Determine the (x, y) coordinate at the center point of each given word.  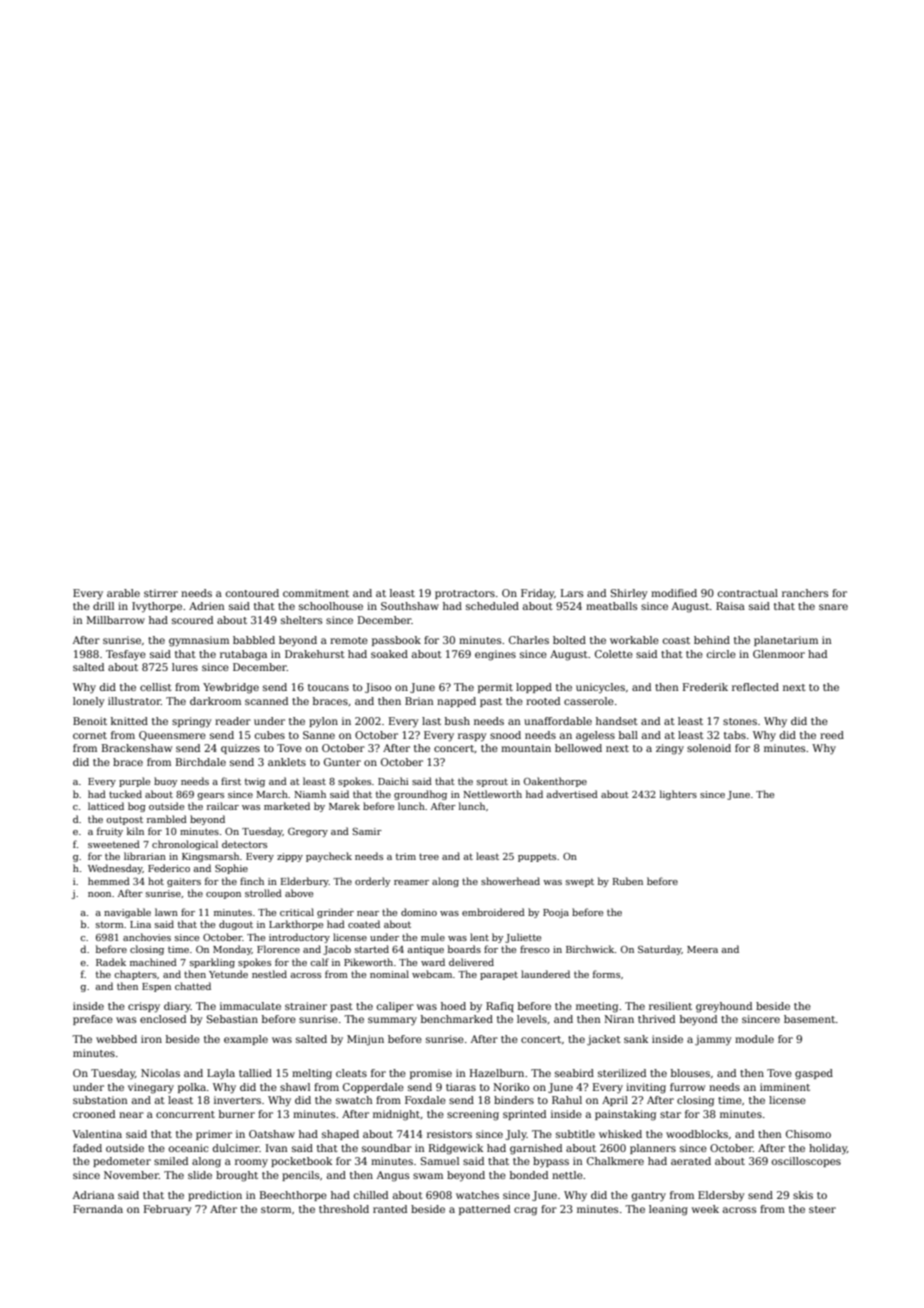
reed (832, 735)
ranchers (805, 593)
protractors (465, 594)
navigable (127, 913)
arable (123, 593)
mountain (526, 748)
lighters (678, 795)
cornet (90, 735)
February (168, 1210)
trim (406, 856)
